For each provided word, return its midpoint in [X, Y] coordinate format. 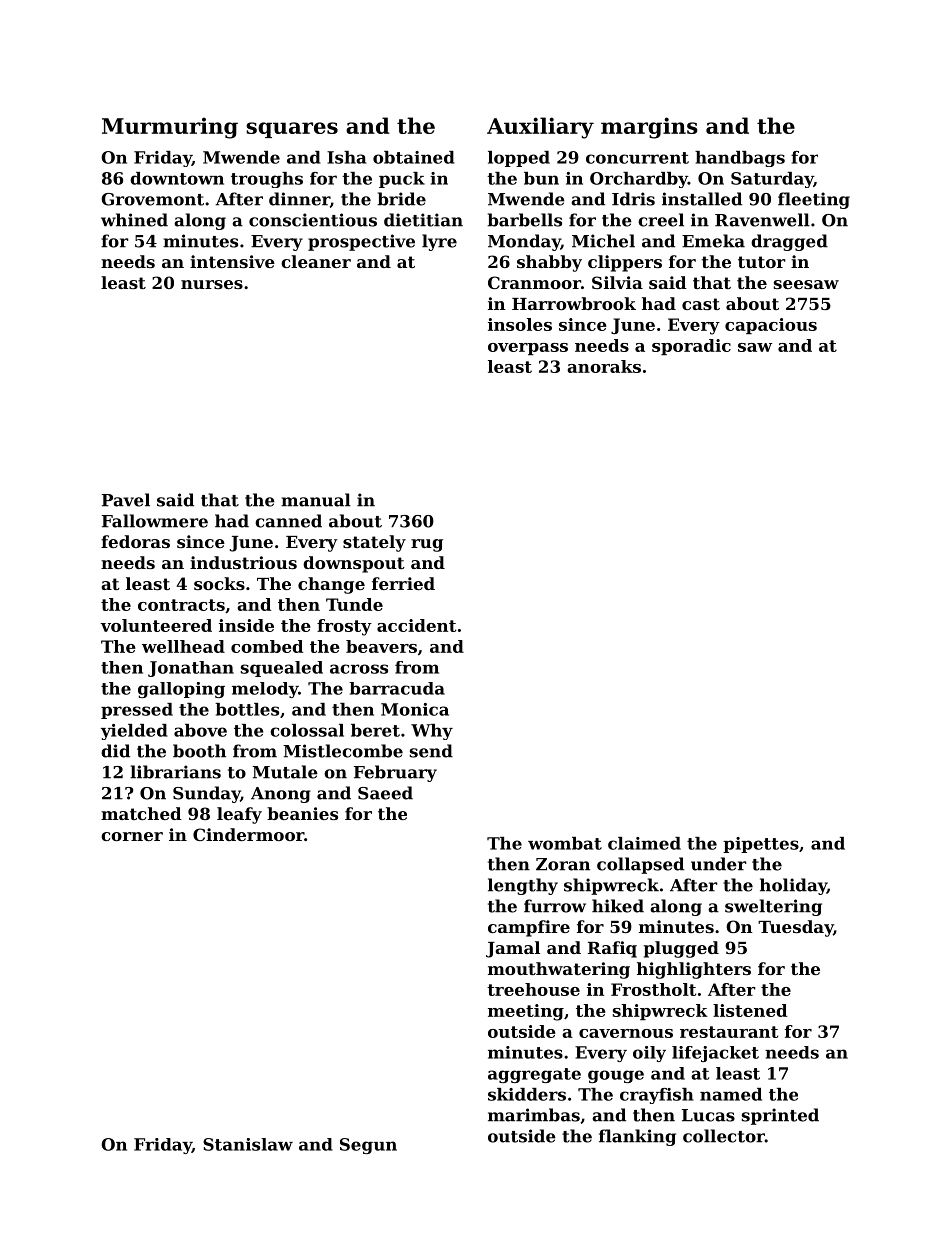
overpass [528, 349]
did [115, 751]
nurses [212, 284]
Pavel [126, 500]
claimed [644, 843]
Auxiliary [540, 128]
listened [750, 1010]
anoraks [604, 366]
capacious [771, 326]
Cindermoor [248, 834]
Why [432, 732]
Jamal [513, 949]
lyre [439, 242]
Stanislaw [248, 1144]
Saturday [772, 180]
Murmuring [170, 128]
